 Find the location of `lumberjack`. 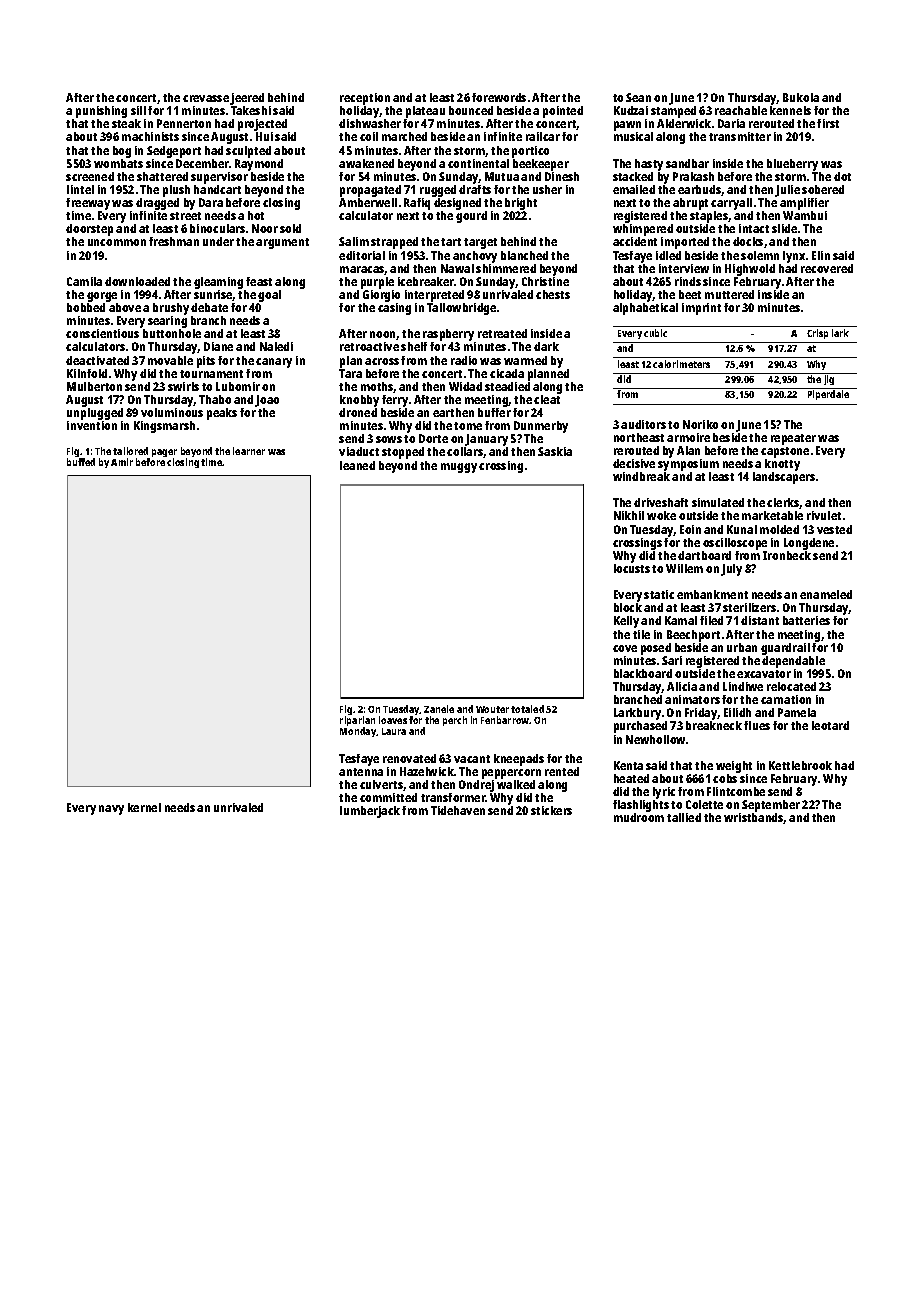

lumberjack is located at coordinates (370, 812).
